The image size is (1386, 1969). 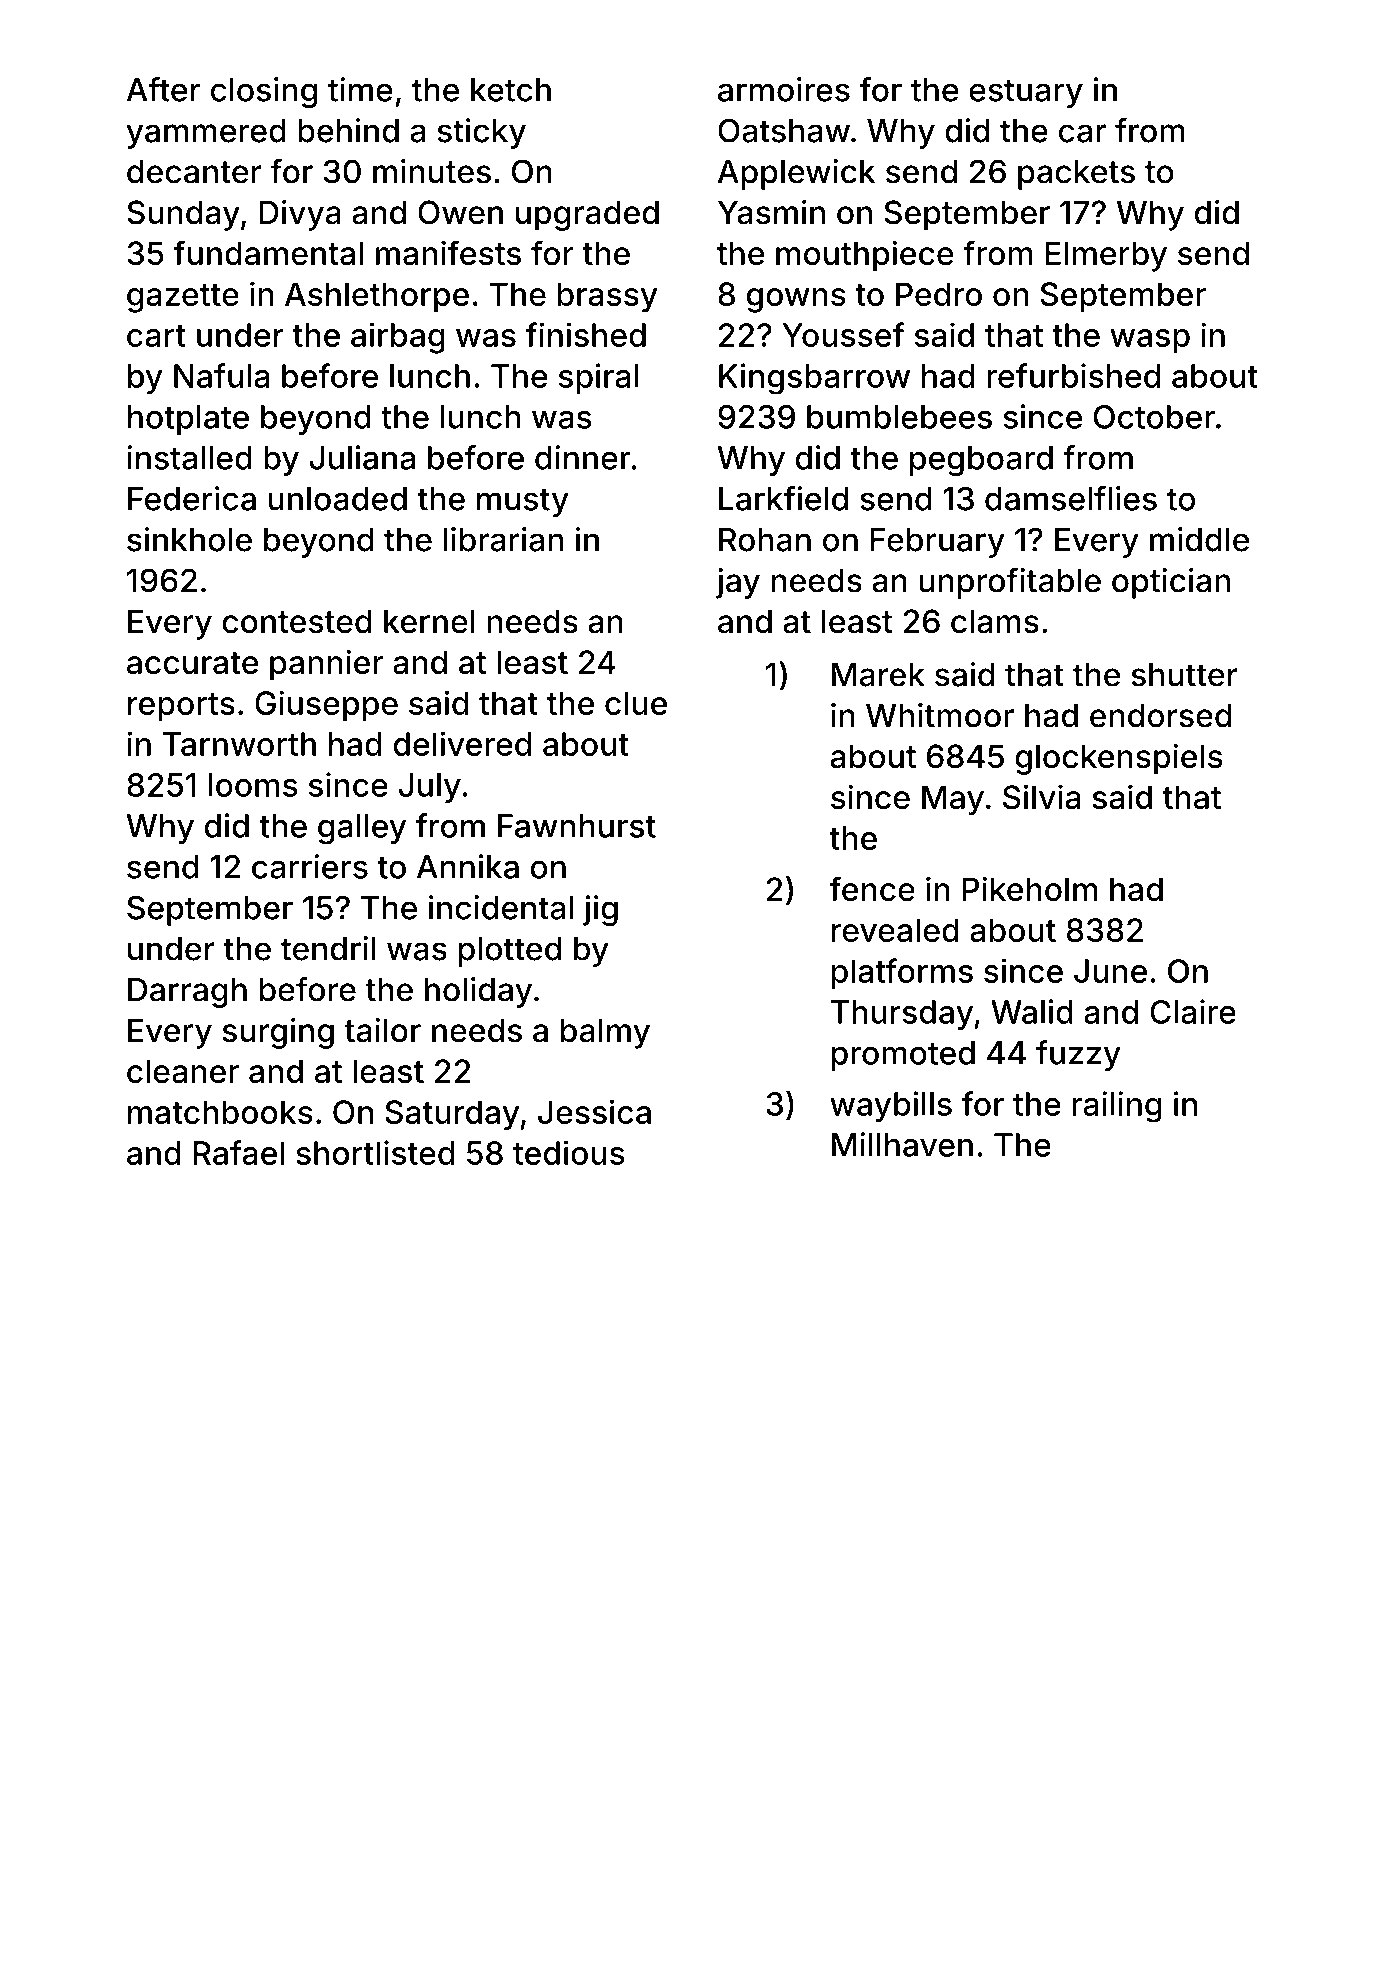 I want to click on shutter, so click(x=1184, y=675).
